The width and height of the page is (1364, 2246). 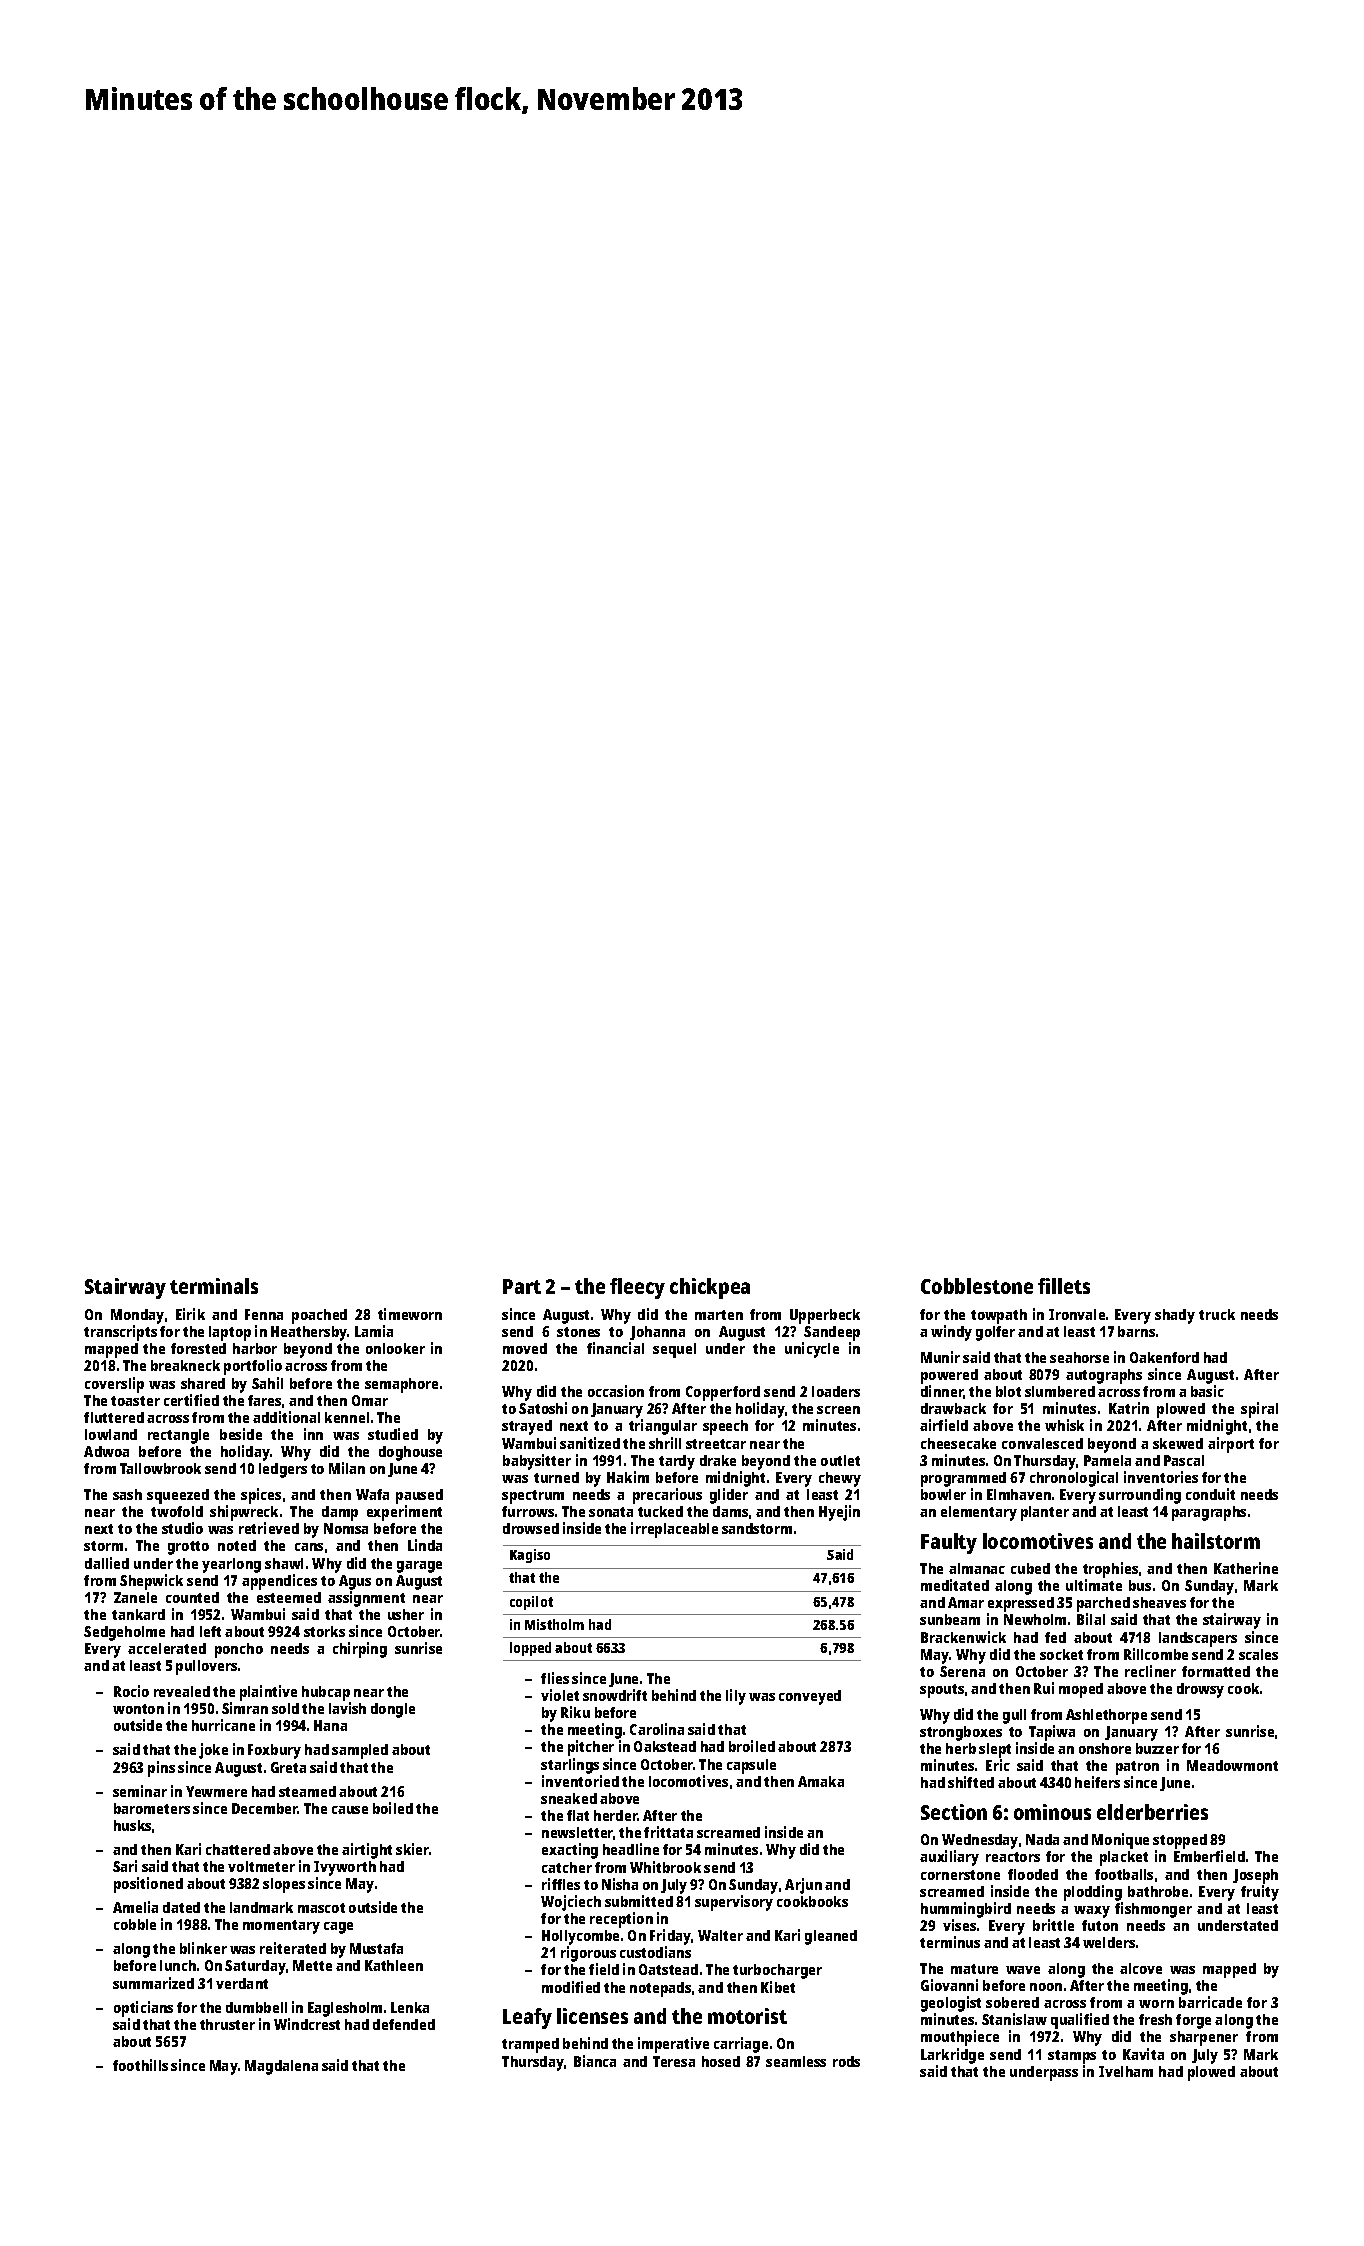 What do you see at coordinates (360, 1650) in the page?
I see `chirping` at bounding box center [360, 1650].
